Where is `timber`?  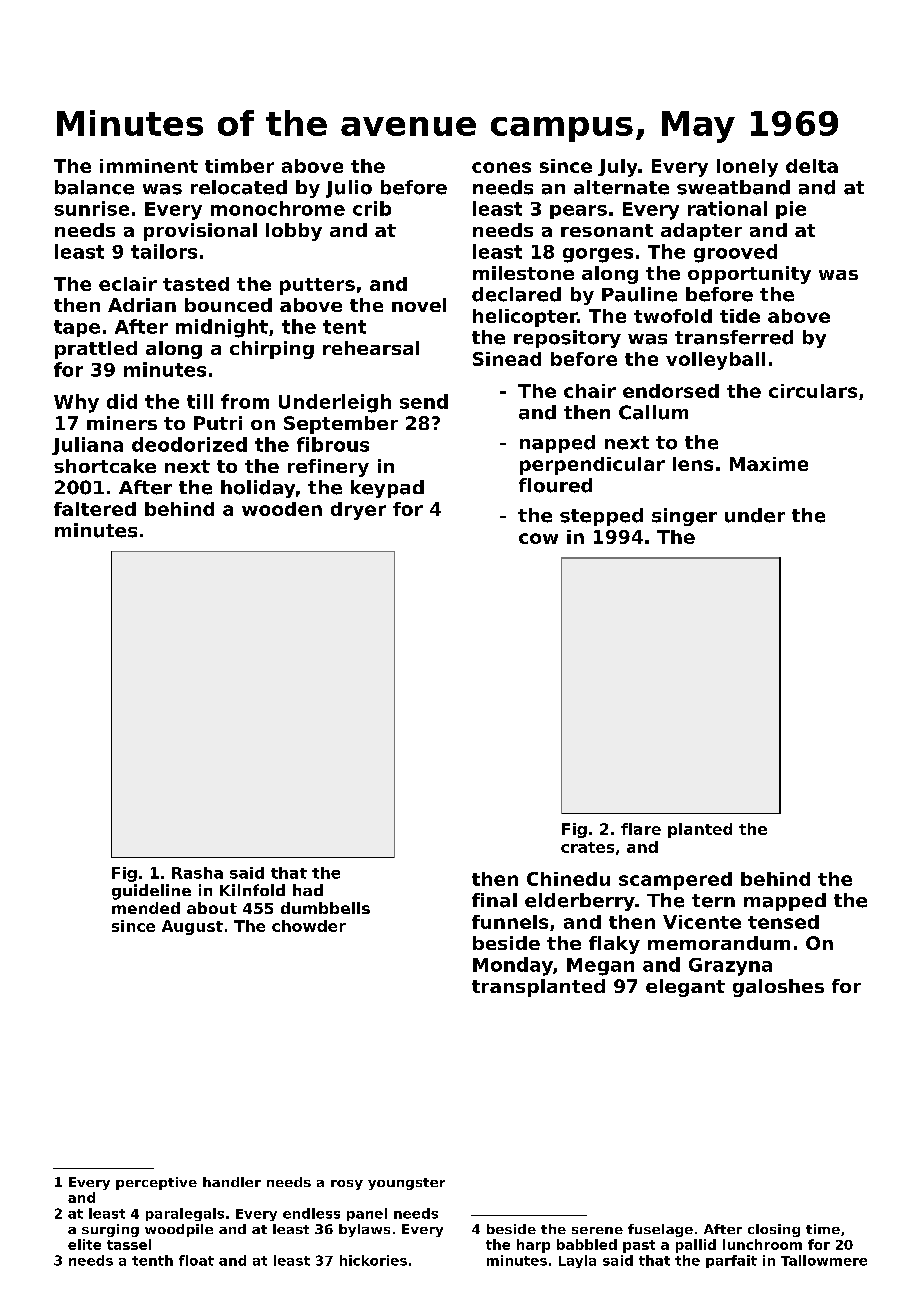 timber is located at coordinates (239, 166).
